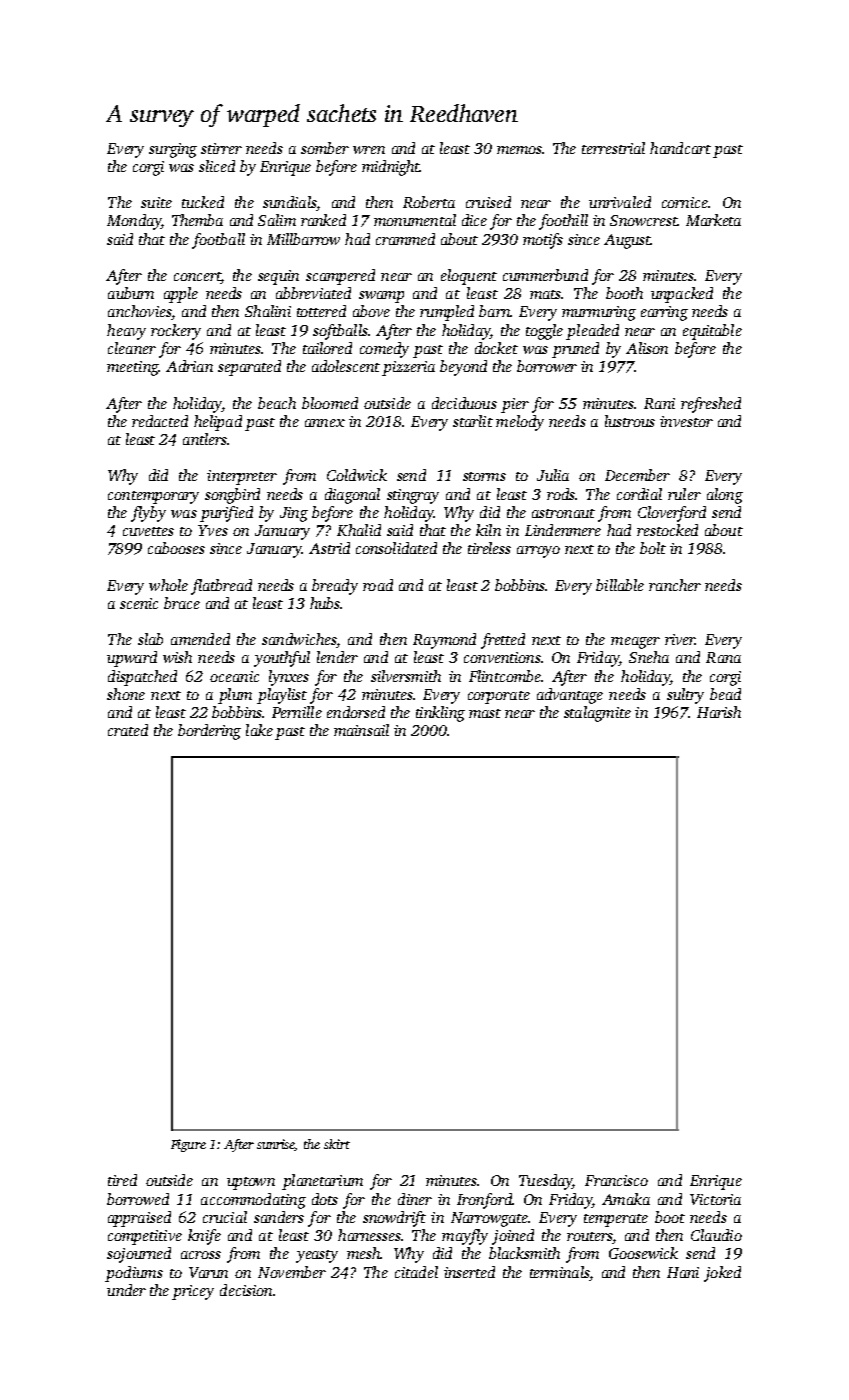 This document has height=1400, width=849. Describe the element at coordinates (559, 1272) in the document. I see `terminals` at that location.
